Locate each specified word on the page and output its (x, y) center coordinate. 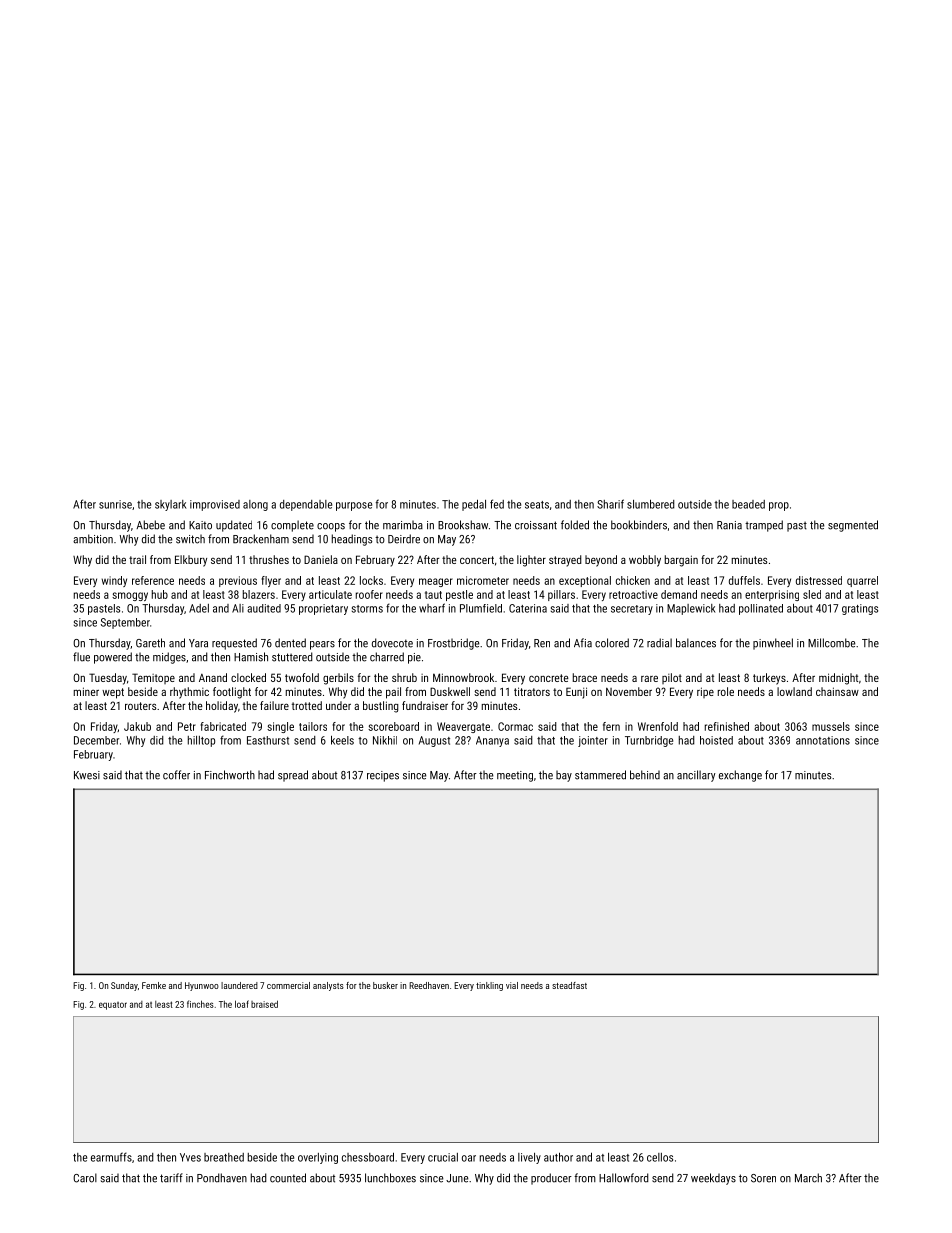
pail (393, 693)
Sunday (124, 986)
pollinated (761, 609)
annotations (823, 740)
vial (512, 985)
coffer (176, 775)
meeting (515, 776)
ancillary (696, 776)
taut (433, 595)
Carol (85, 1178)
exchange (740, 776)
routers (140, 706)
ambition (93, 539)
